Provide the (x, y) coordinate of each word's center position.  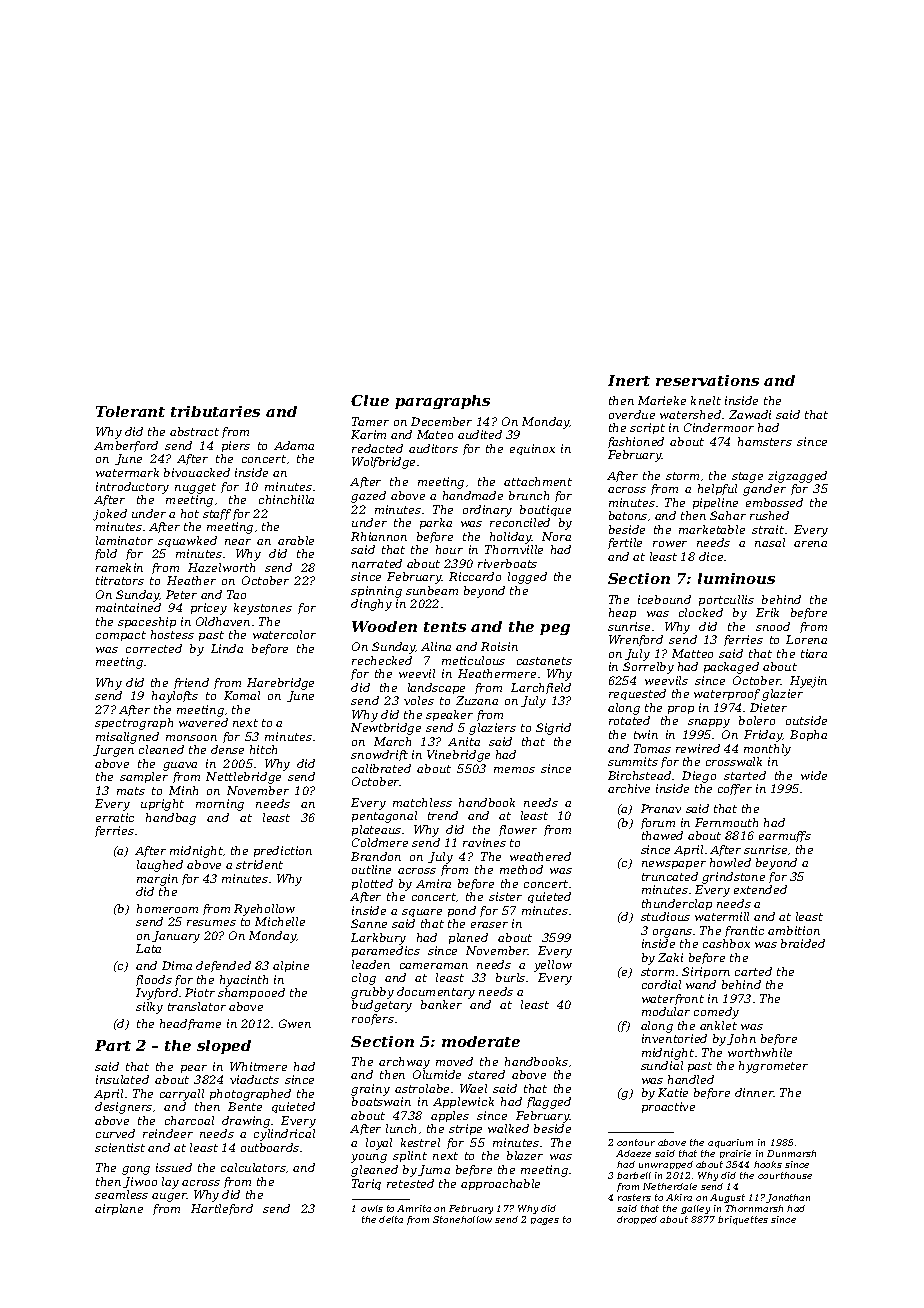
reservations (707, 380)
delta (391, 1219)
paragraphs (442, 402)
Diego (699, 777)
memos (514, 770)
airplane (119, 1209)
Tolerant (130, 411)
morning (220, 805)
